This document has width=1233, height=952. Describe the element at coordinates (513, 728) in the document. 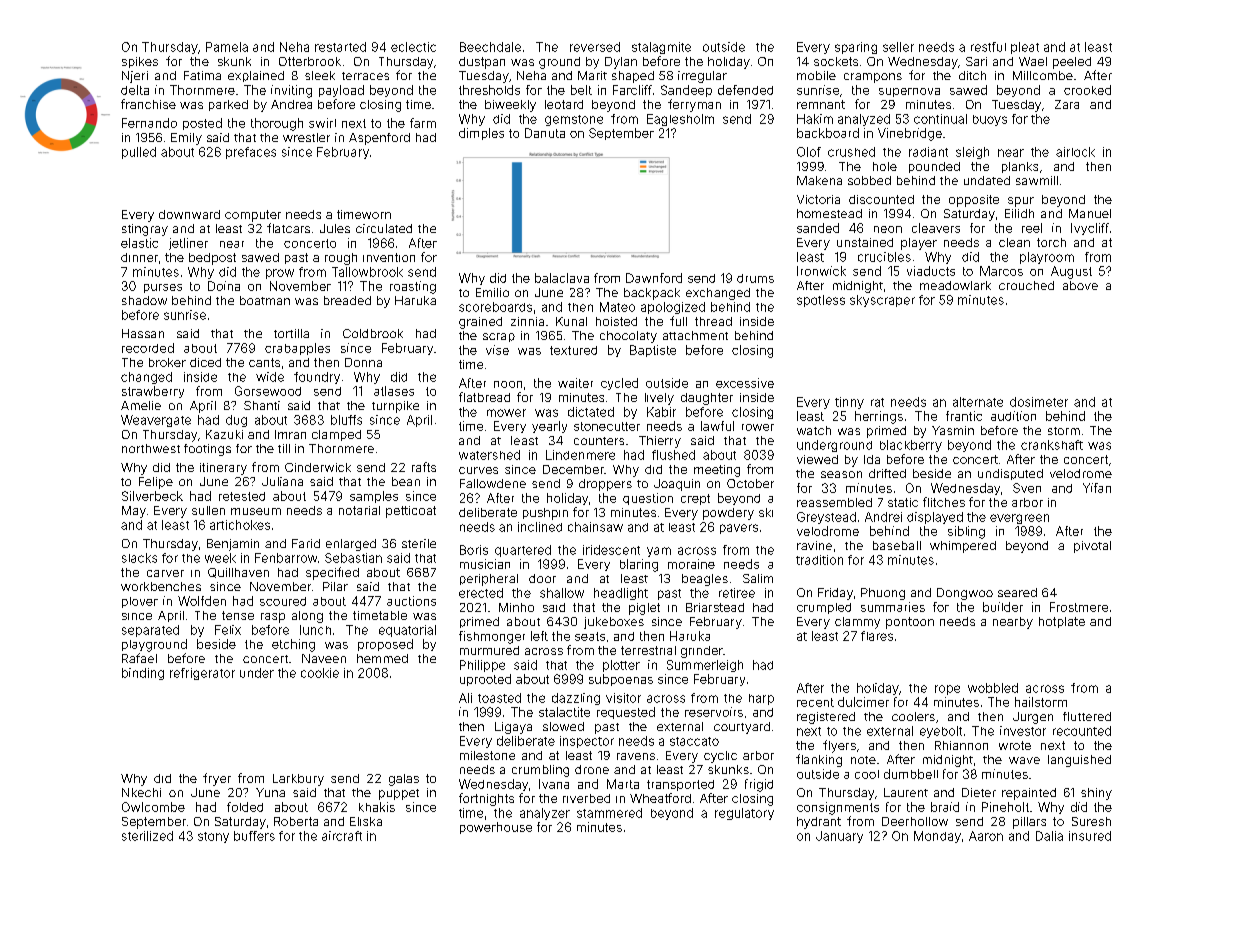

I see `Ligaya` at that location.
